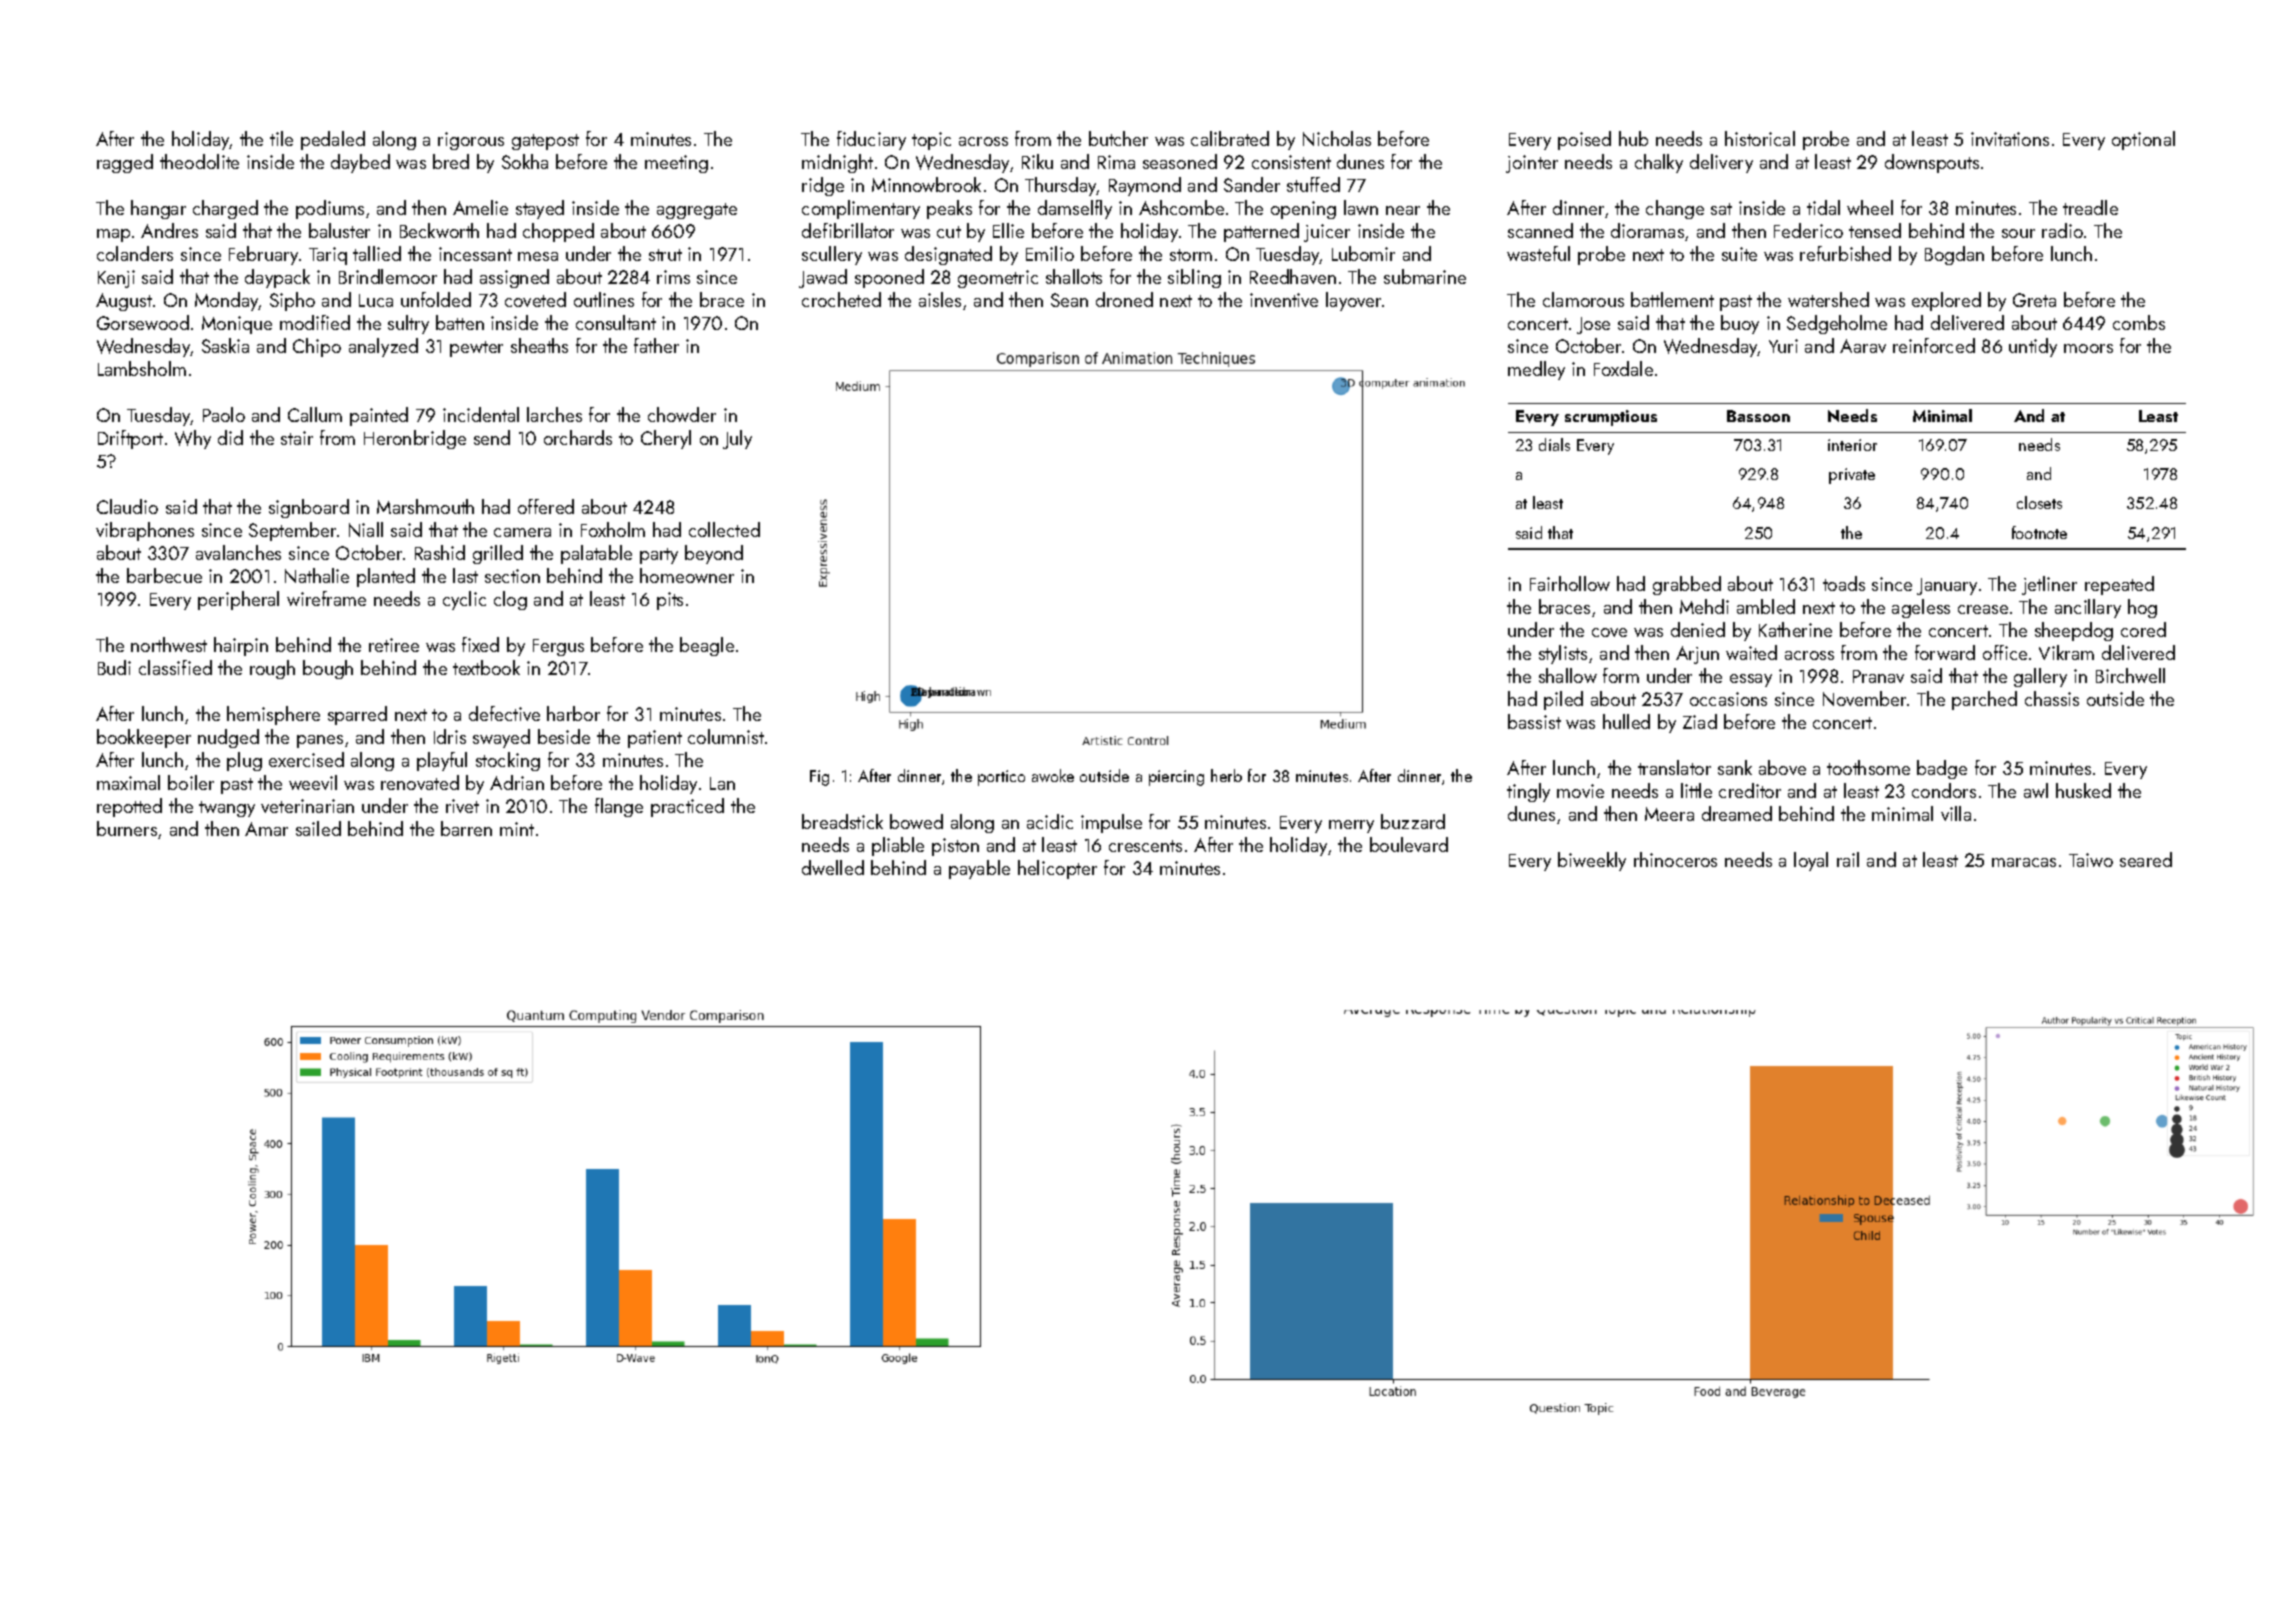 The image size is (2282, 1614). What do you see at coordinates (2034, 300) in the page?
I see `Greta` at bounding box center [2034, 300].
